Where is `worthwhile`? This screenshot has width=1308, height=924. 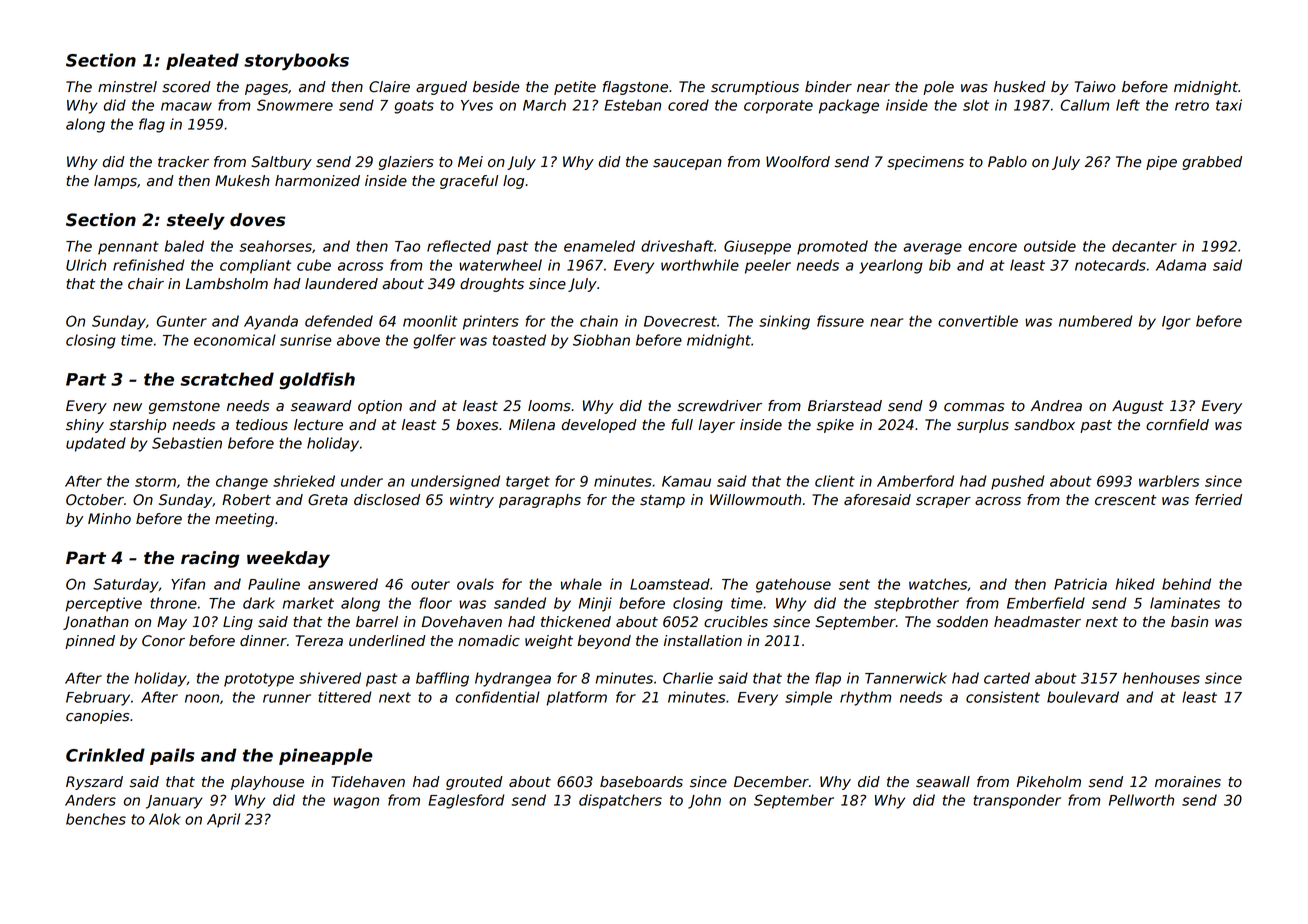 worthwhile is located at coordinates (700, 265).
